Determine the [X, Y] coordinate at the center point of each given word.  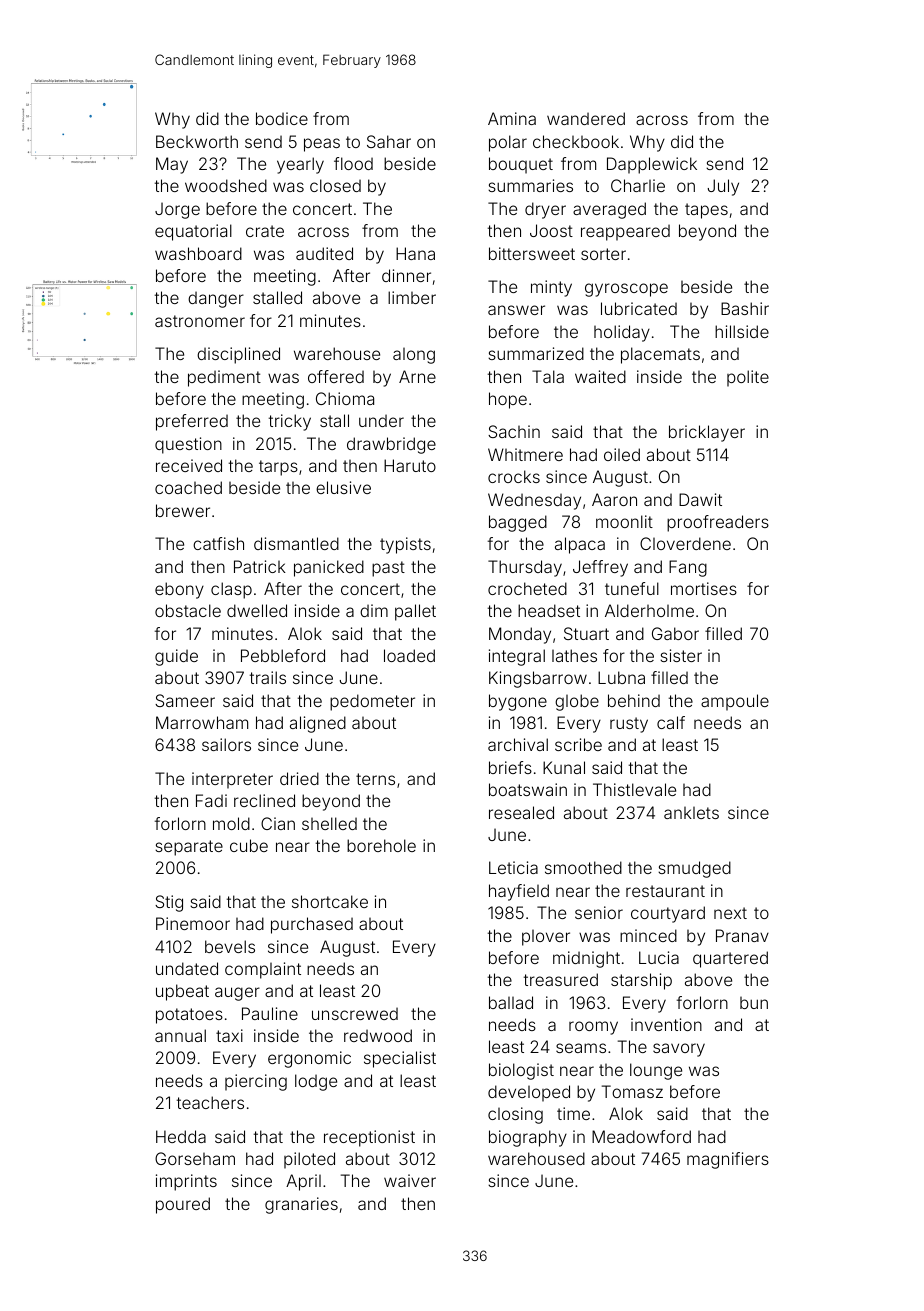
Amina [512, 118]
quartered [730, 959]
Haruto [410, 465]
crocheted [527, 588]
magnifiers [728, 1160]
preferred [192, 422]
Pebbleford [283, 655]
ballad [511, 1002]
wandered [586, 118]
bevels [230, 946]
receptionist [369, 1138]
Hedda [181, 1136]
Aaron [614, 499]
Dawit [700, 499]
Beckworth [197, 141]
